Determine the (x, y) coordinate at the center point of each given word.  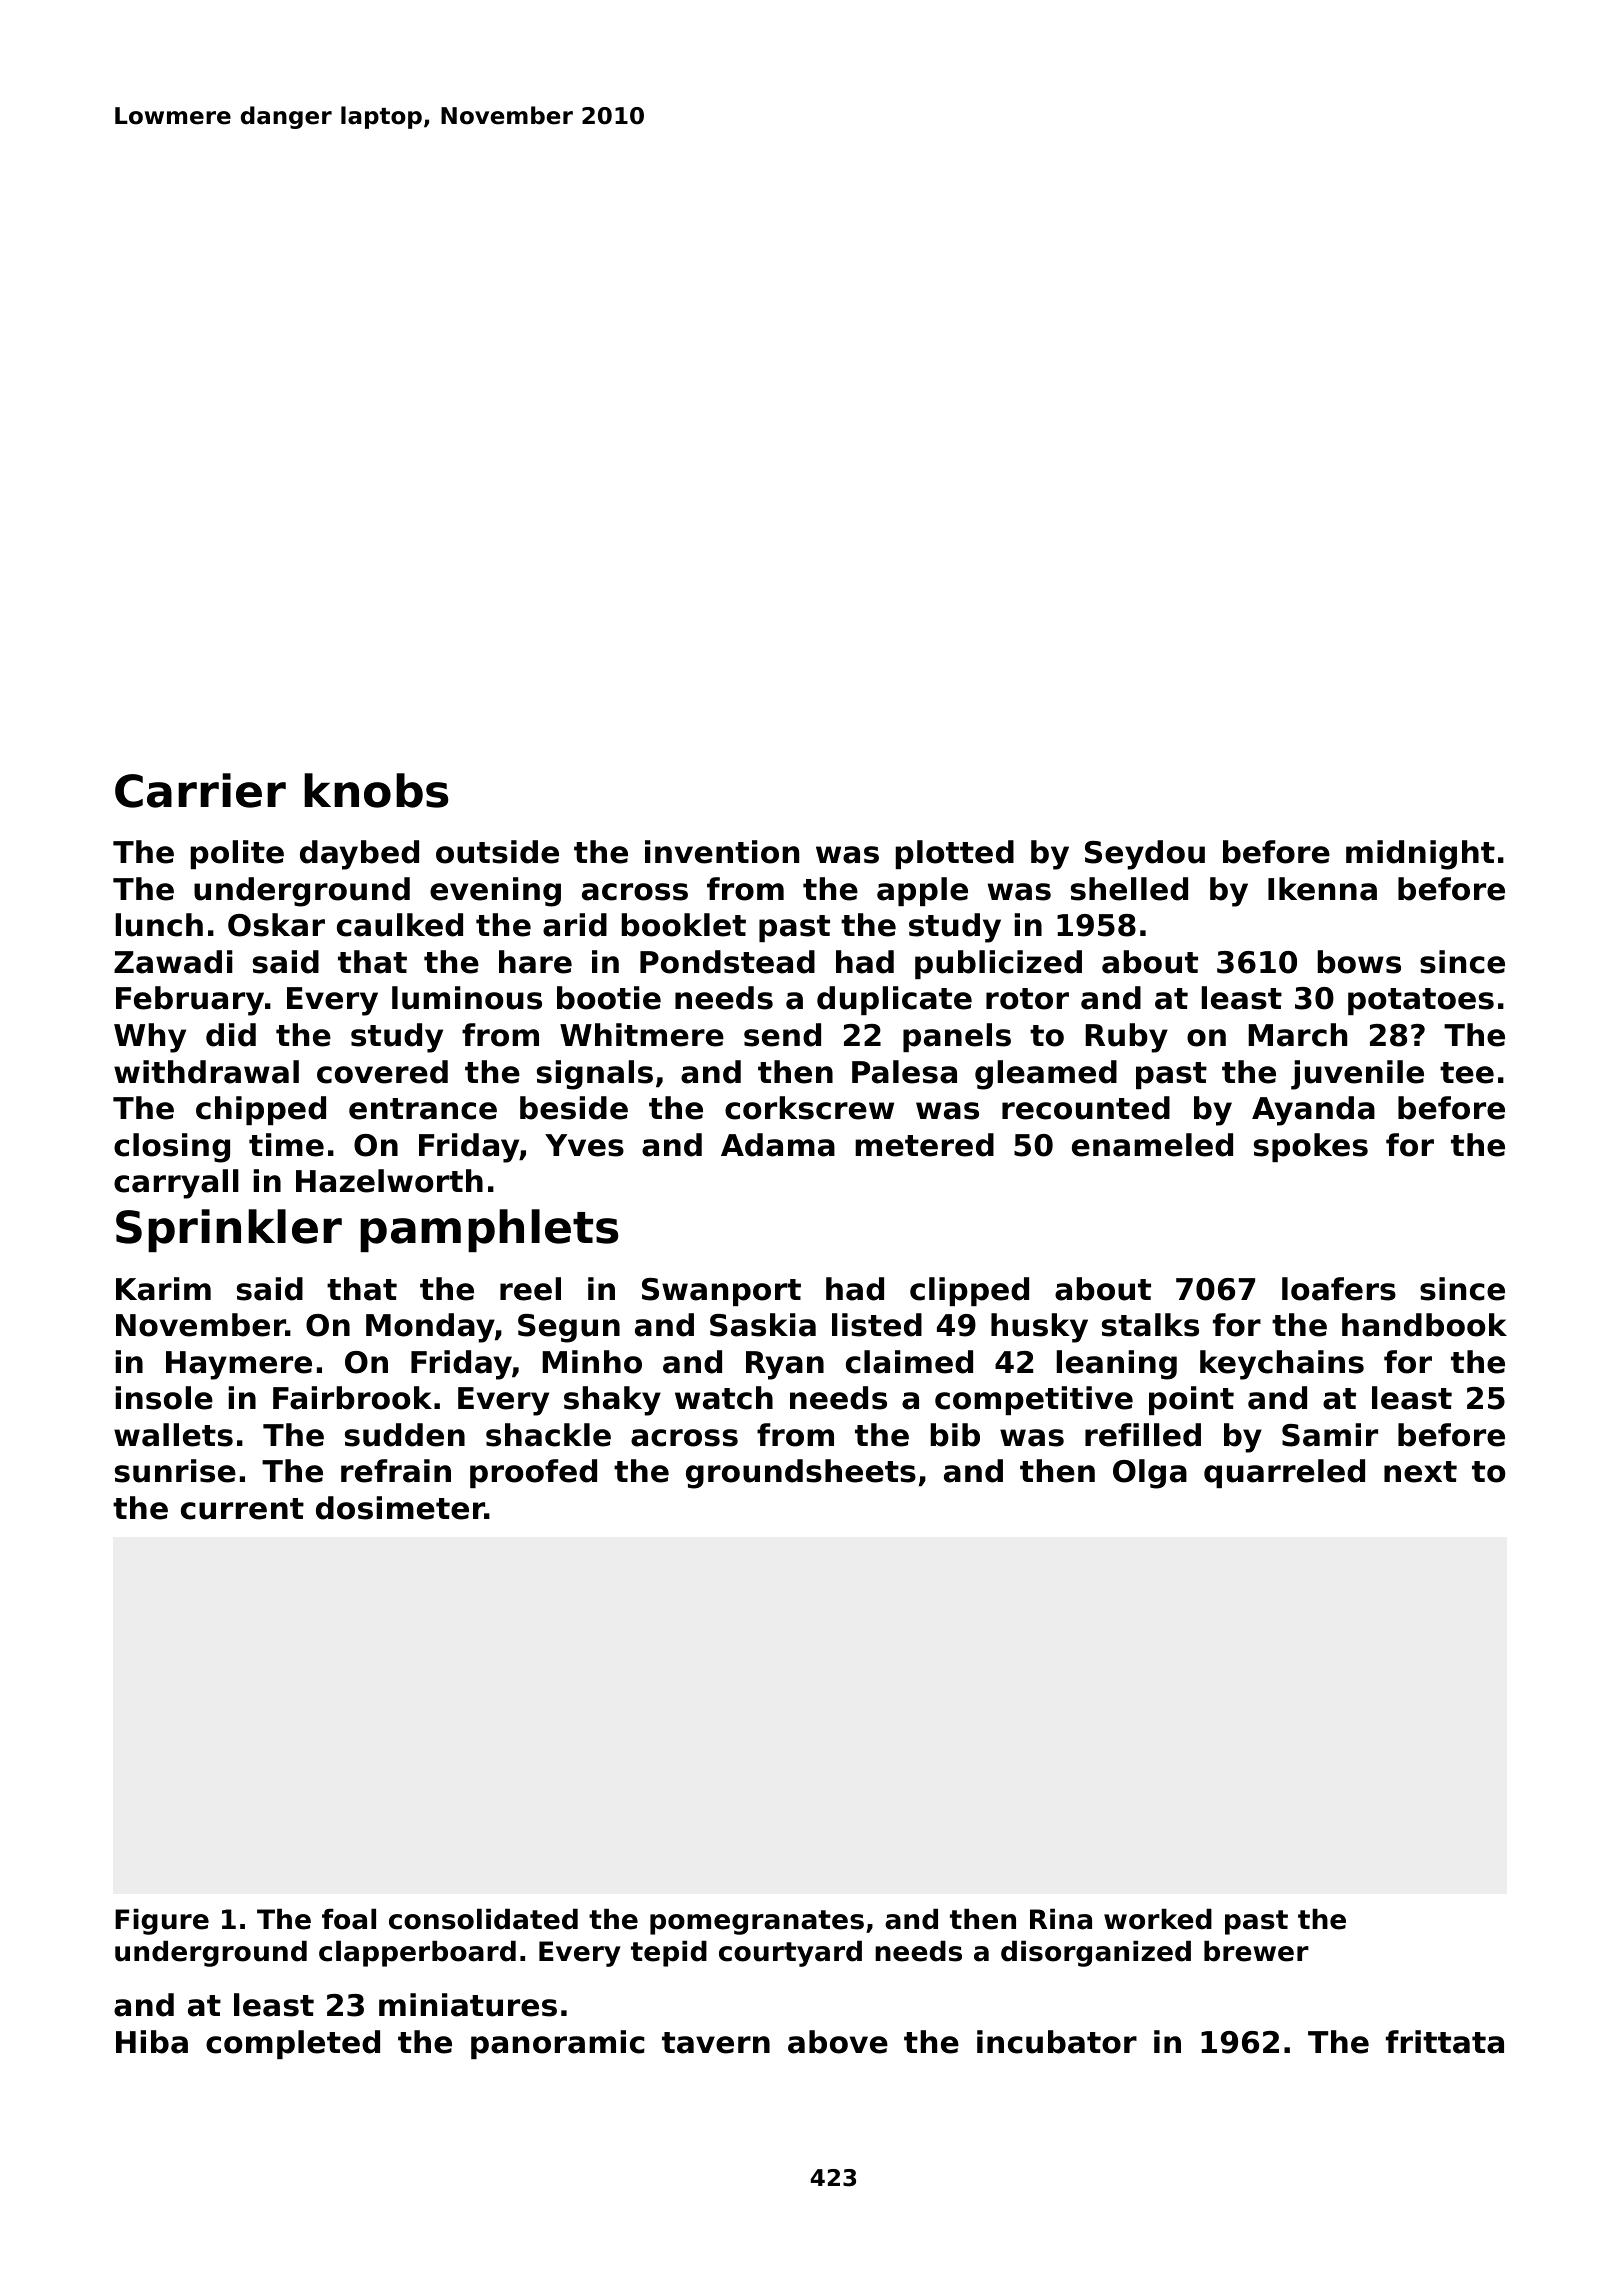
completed (293, 2044)
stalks (1150, 1325)
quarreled (1284, 1473)
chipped (261, 1110)
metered (924, 1145)
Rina (1061, 1919)
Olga (1150, 1474)
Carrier (200, 790)
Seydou (1145, 855)
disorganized (1096, 1953)
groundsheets (801, 1474)
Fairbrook (352, 1398)
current (242, 1509)
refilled (1143, 1435)
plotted (955, 854)
